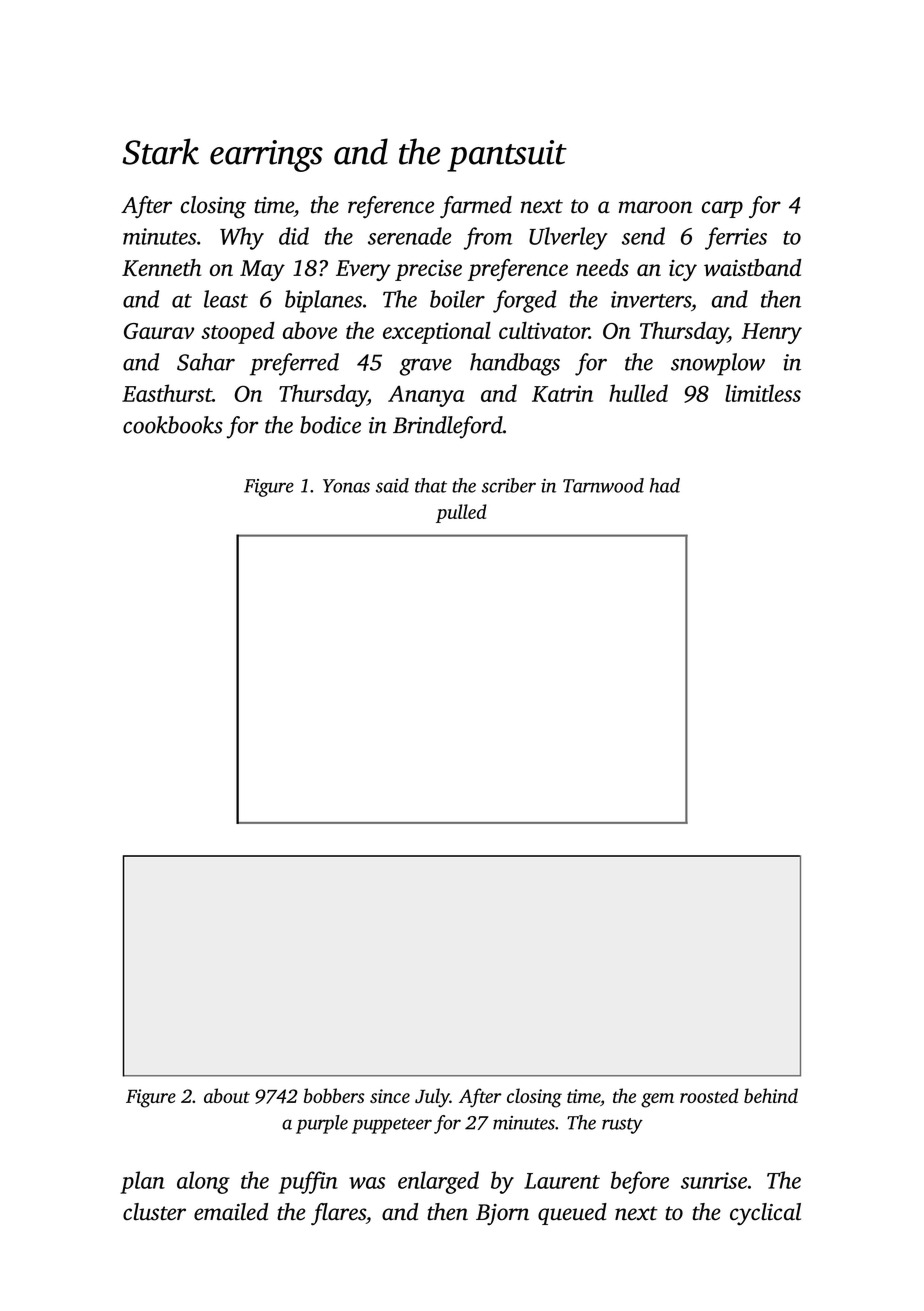  What do you see at coordinates (603, 485) in the document?
I see `Tarnwood` at bounding box center [603, 485].
